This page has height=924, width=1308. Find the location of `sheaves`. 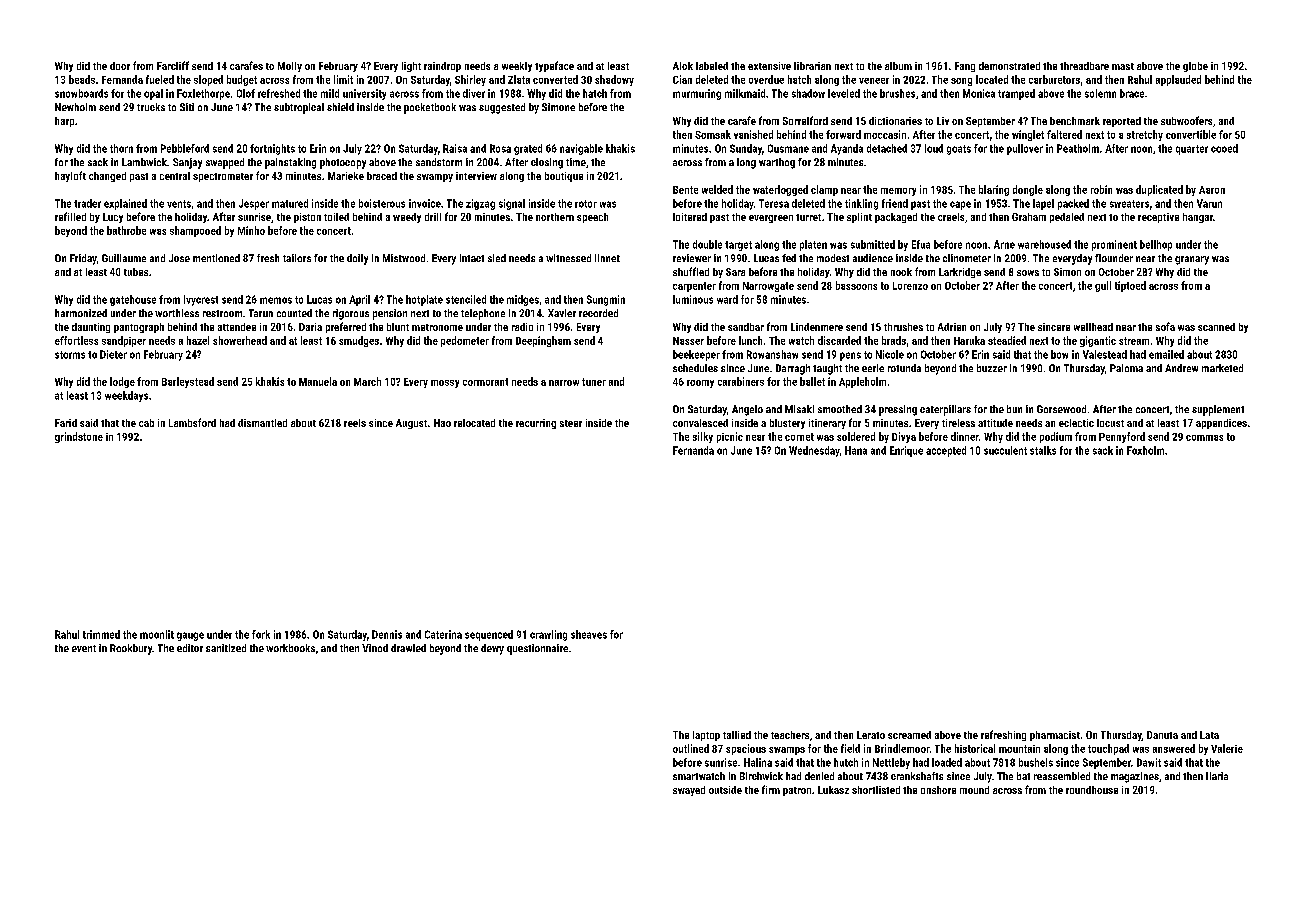

sheaves is located at coordinates (589, 634).
